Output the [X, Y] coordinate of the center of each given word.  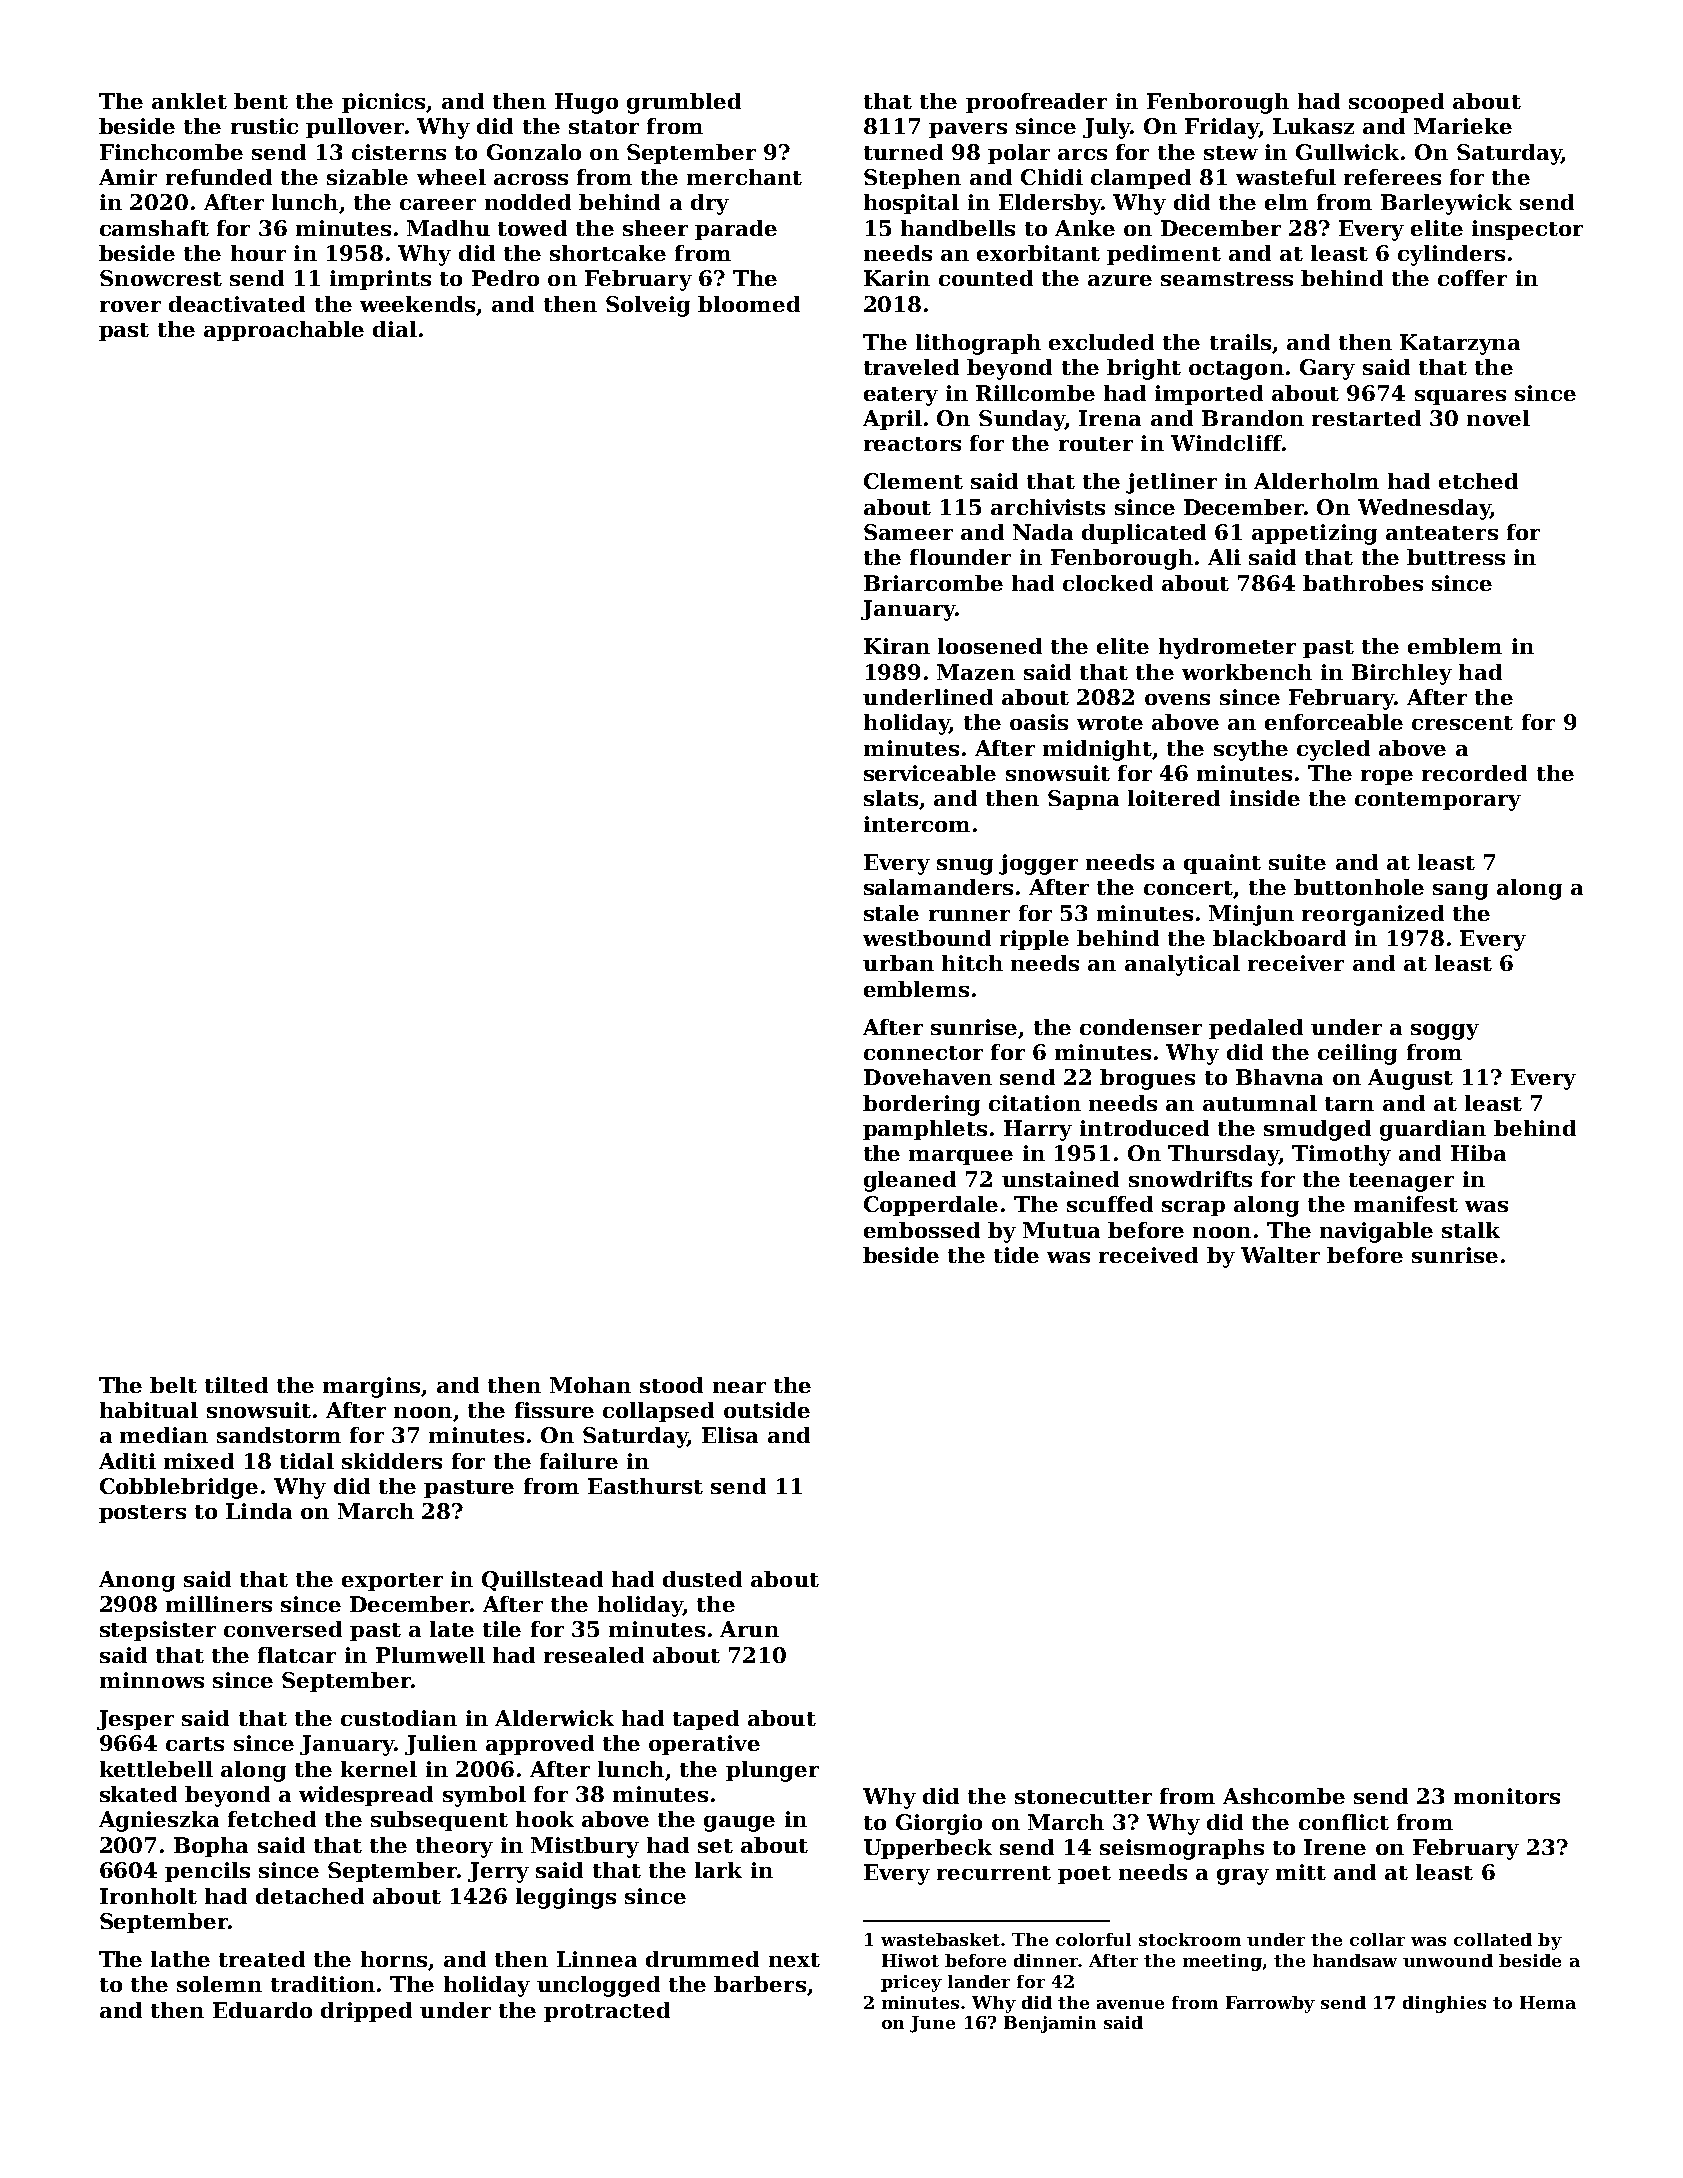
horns [394, 1959]
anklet [189, 101]
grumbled [684, 103]
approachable [284, 331]
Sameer [908, 532]
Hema [1548, 2002]
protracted [607, 2012]
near [739, 1387]
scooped [1396, 103]
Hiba [1478, 1153]
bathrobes [1363, 583]
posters [142, 1514]
